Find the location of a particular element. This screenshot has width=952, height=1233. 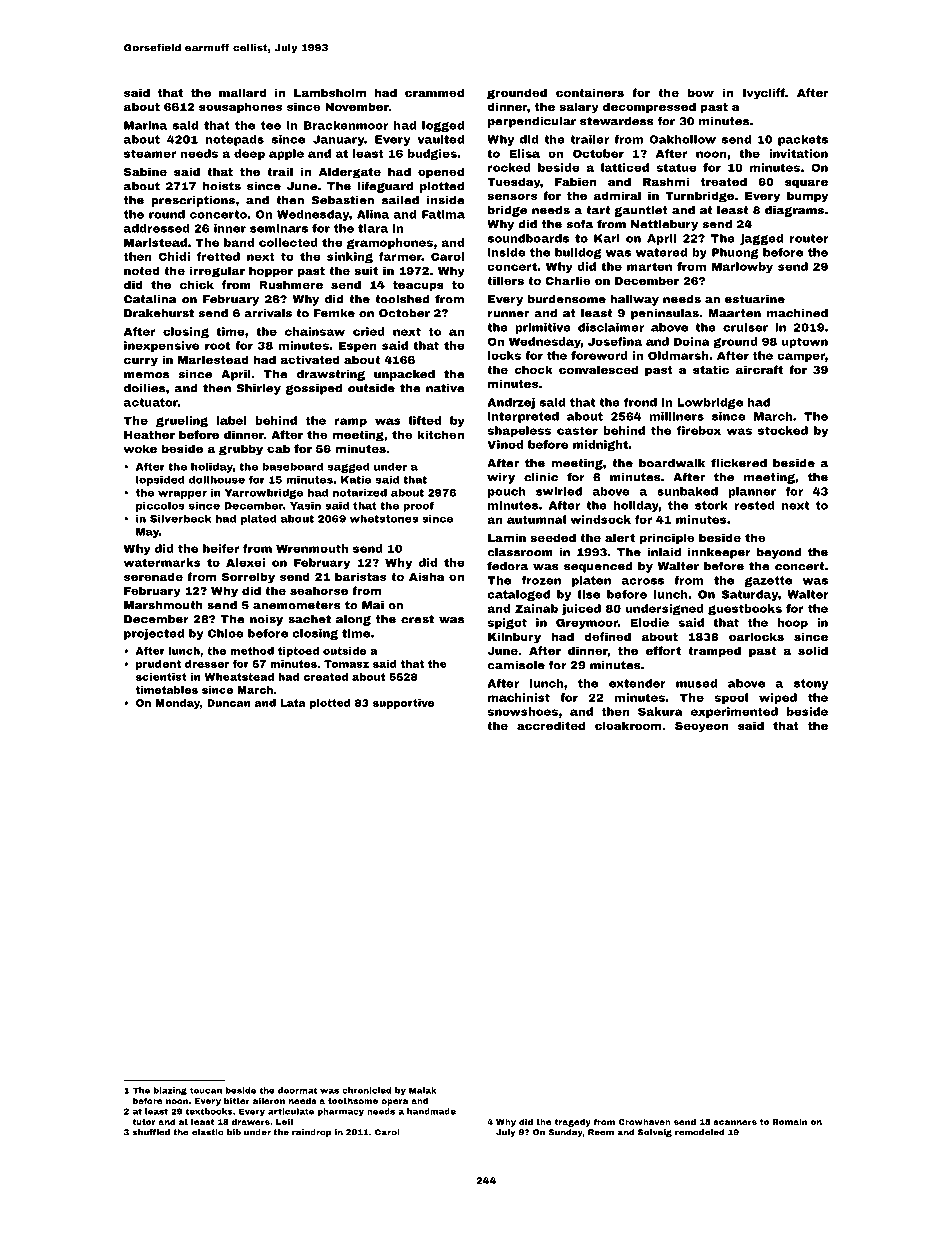

toucan is located at coordinates (206, 1090).
